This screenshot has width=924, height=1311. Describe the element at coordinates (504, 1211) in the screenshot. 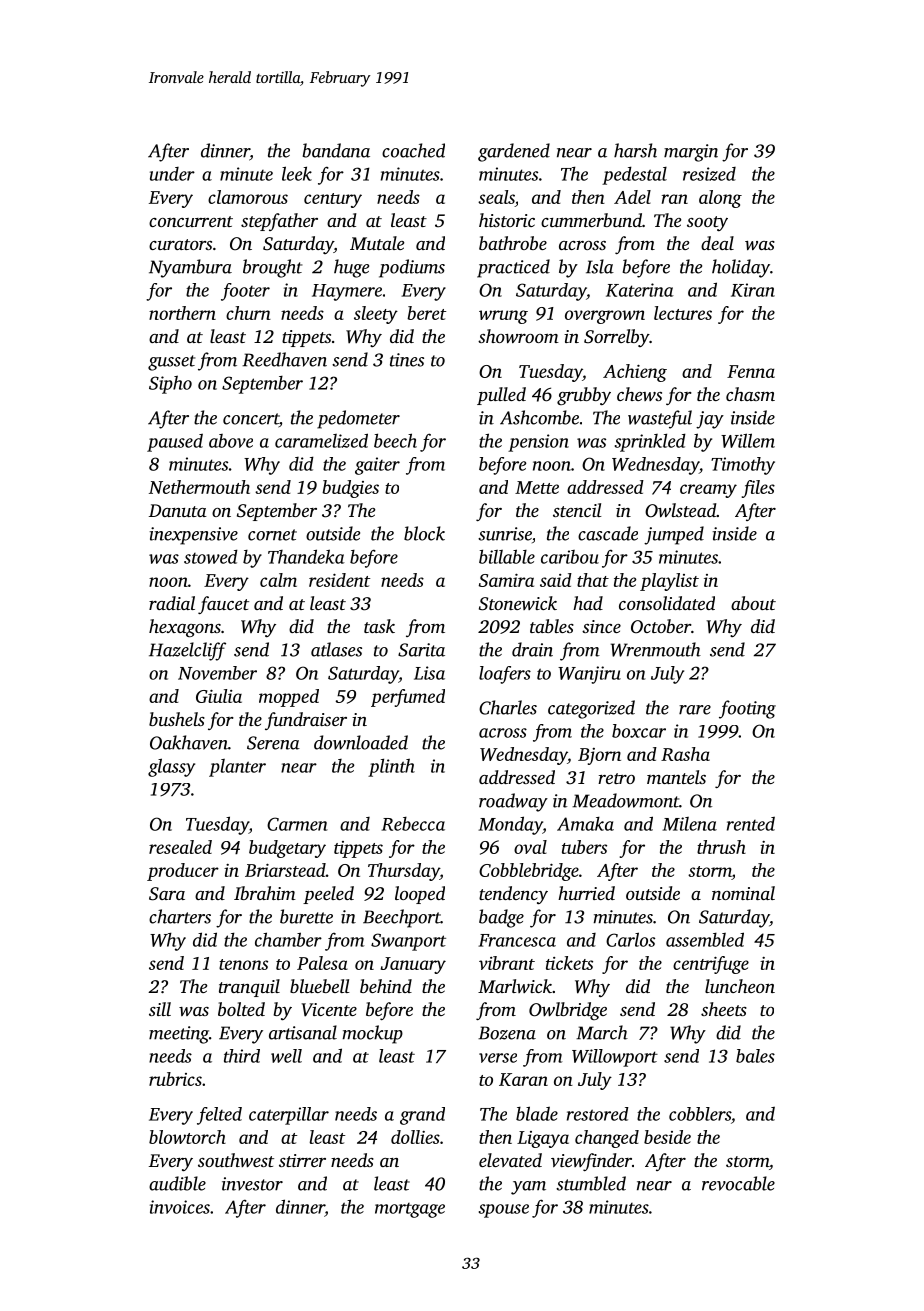

I see `spouse` at that location.
